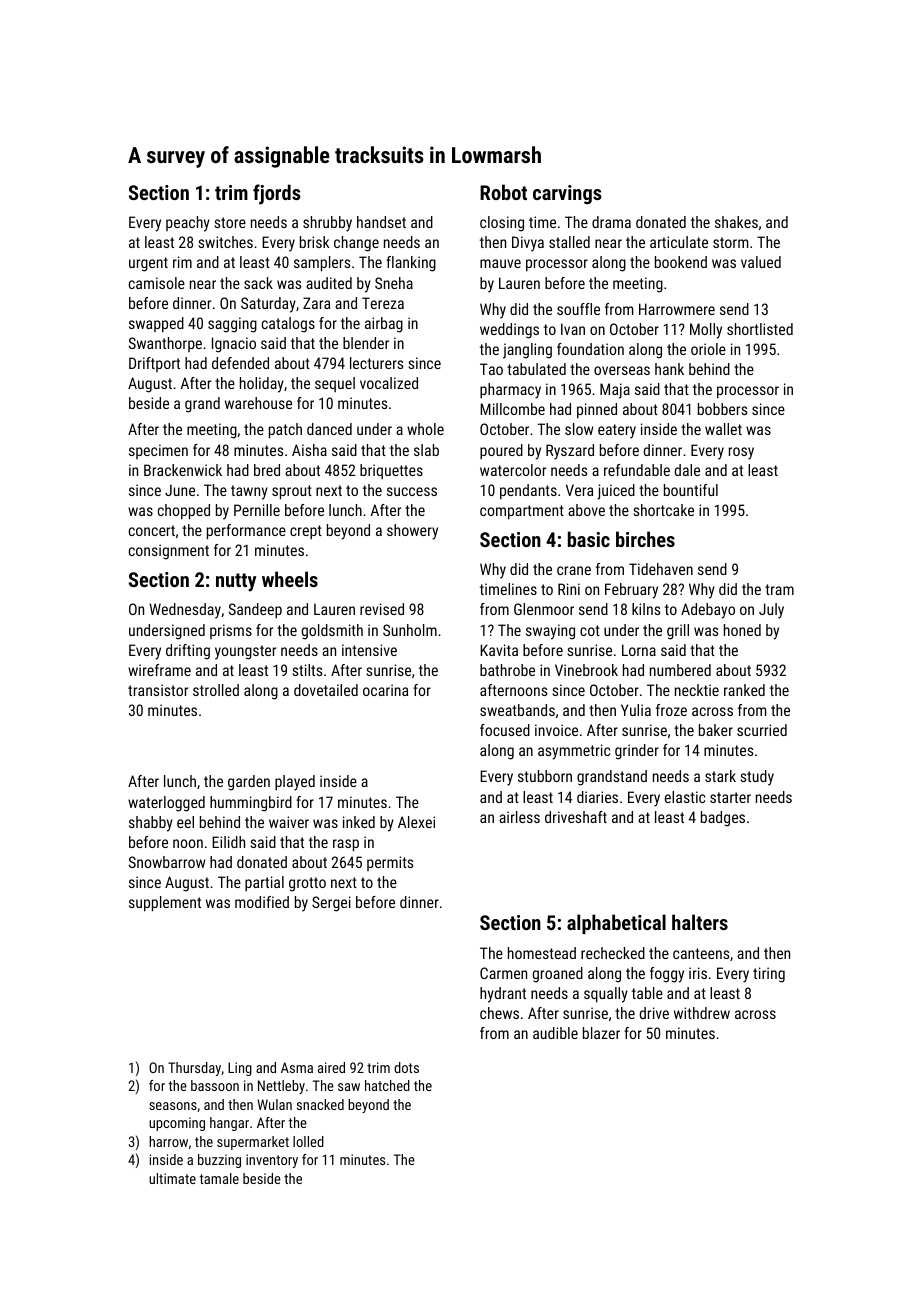 The height and width of the document is (1311, 924). Describe the element at coordinates (329, 429) in the document. I see `danced` at that location.
